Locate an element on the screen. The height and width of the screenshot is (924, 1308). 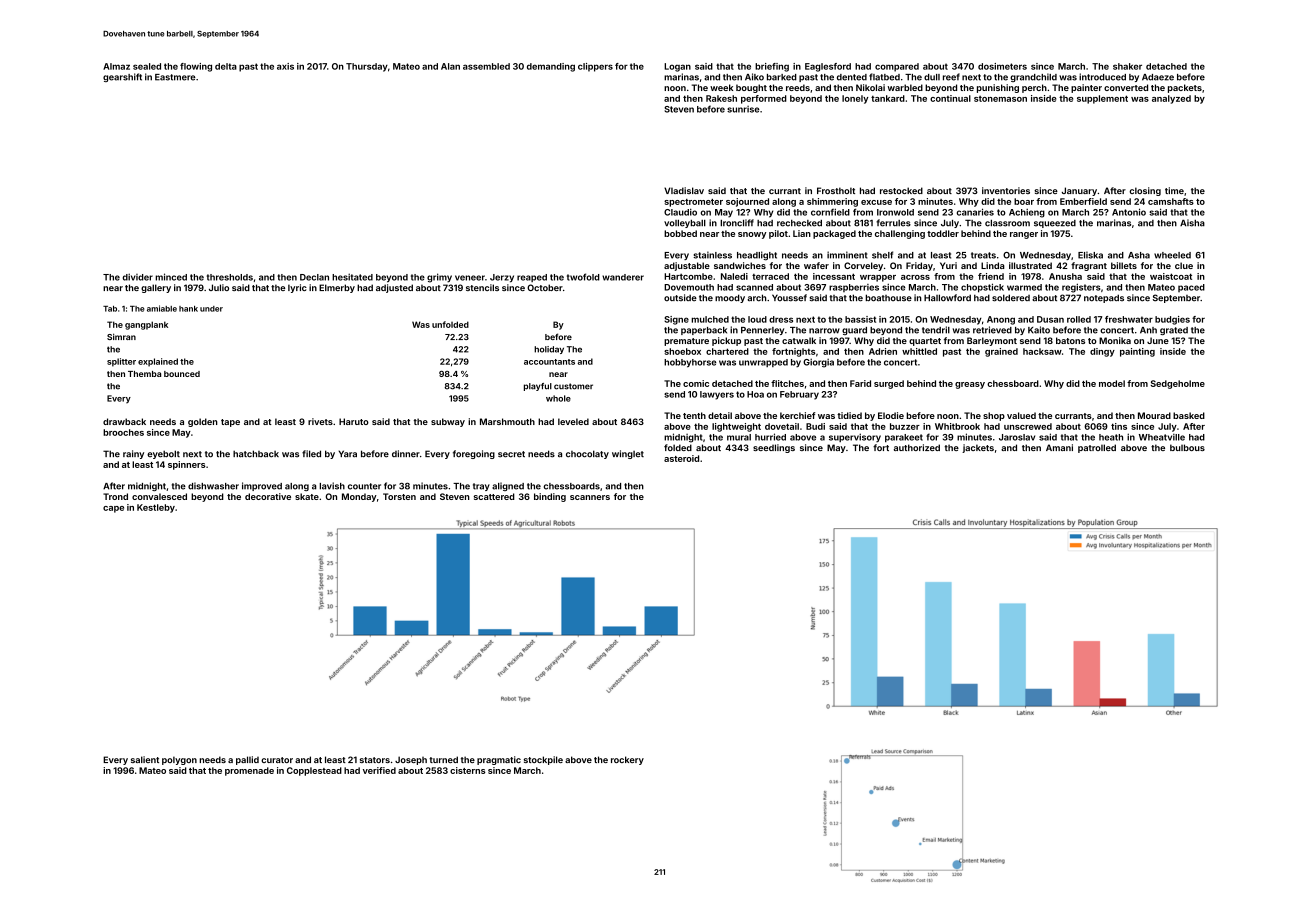
heath is located at coordinates (1111, 437).
